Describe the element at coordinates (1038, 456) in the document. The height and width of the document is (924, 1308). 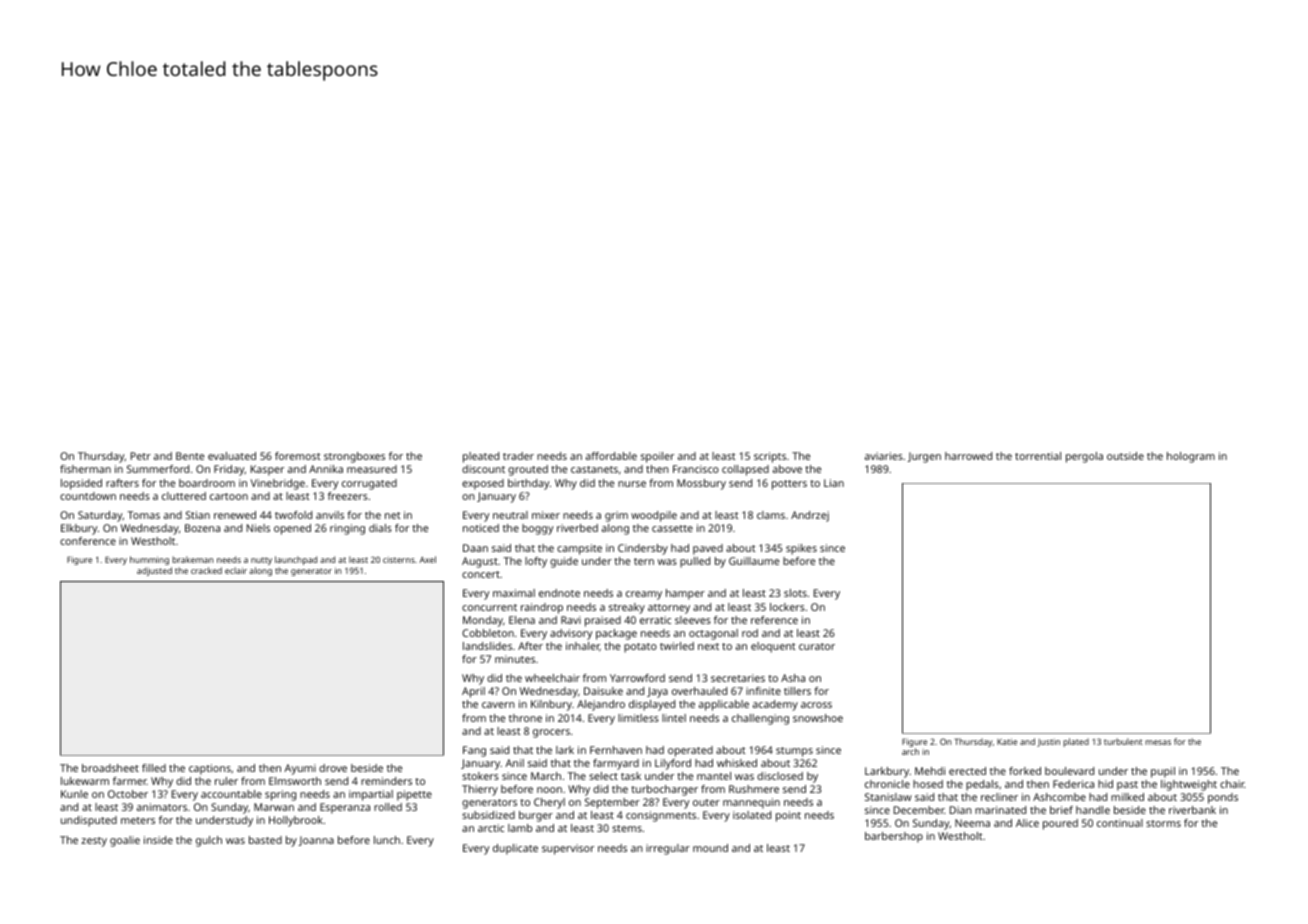
I see `torrential` at that location.
